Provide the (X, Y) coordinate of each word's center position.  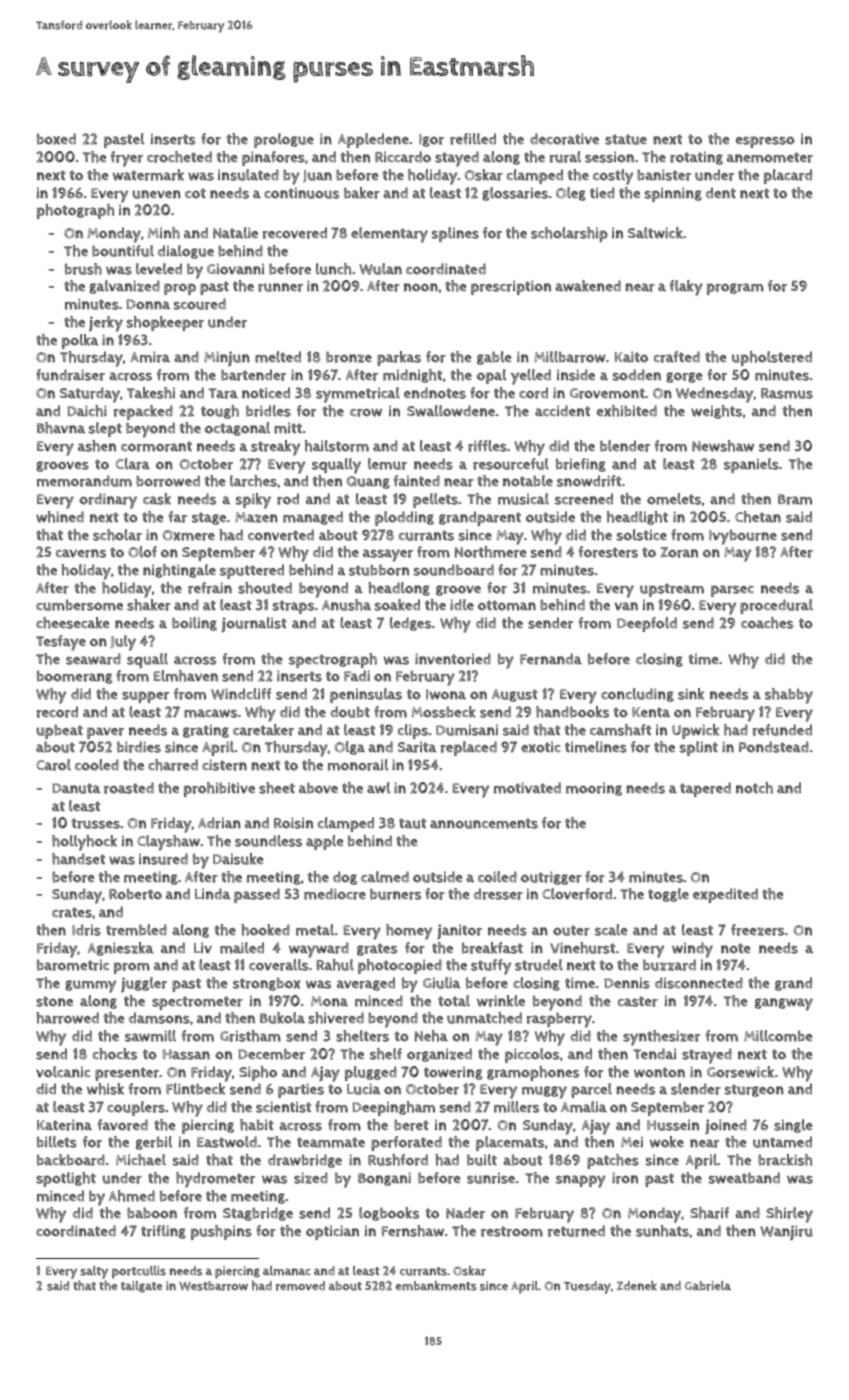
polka (80, 341)
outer (571, 930)
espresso (765, 142)
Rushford (398, 1160)
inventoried (453, 659)
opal (491, 376)
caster (638, 1001)
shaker (149, 605)
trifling (163, 1232)
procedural (776, 606)
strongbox (266, 984)
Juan (317, 176)
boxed (56, 139)
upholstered (772, 358)
